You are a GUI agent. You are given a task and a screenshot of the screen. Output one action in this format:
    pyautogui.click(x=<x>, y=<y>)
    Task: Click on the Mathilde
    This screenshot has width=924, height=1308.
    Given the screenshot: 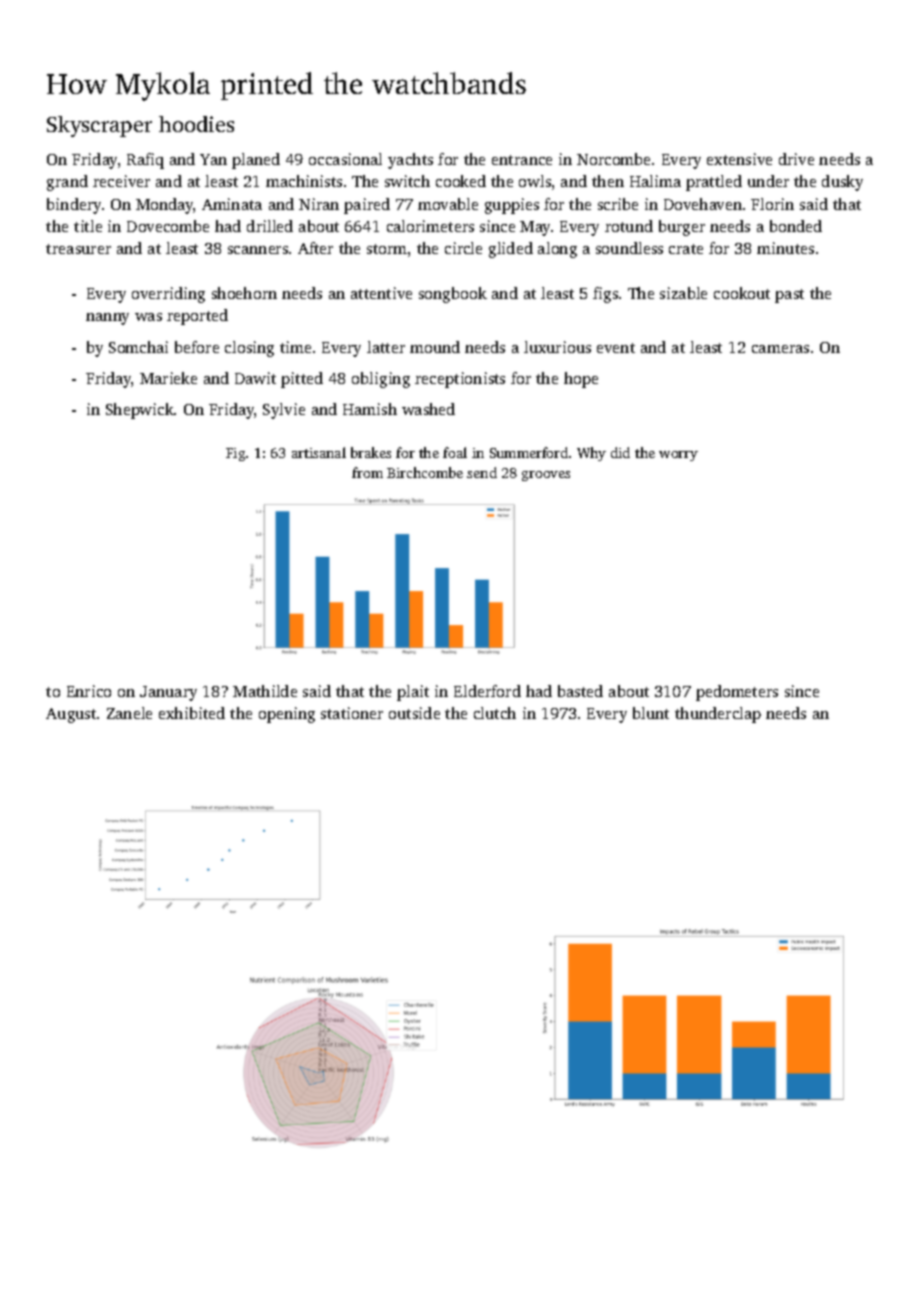 What is the action you would take?
    pyautogui.click(x=265, y=691)
